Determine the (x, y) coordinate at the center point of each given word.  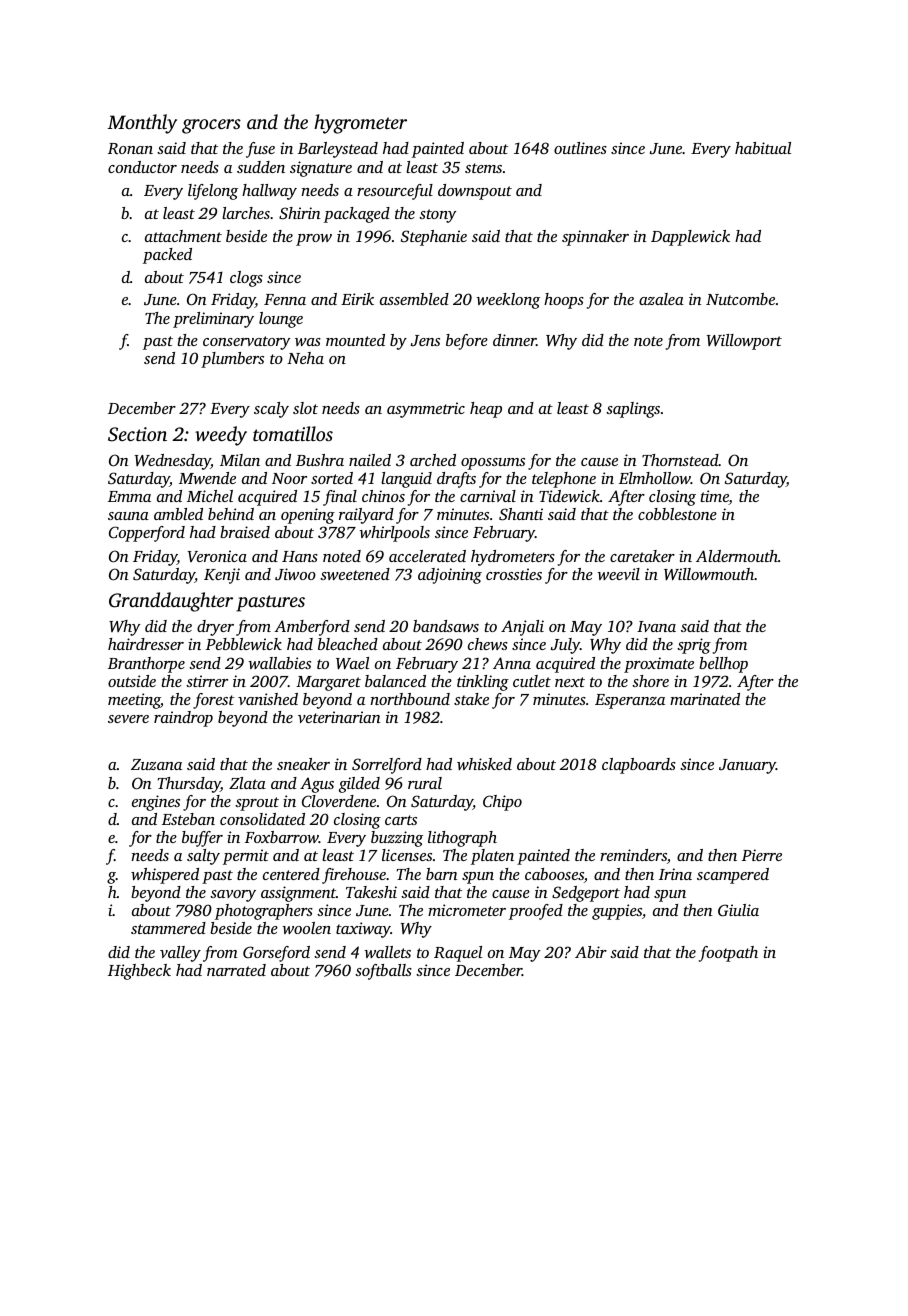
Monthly (142, 124)
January (747, 766)
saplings (633, 410)
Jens (425, 341)
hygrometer (360, 124)
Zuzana (156, 764)
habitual (763, 148)
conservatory (246, 343)
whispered (165, 876)
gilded (359, 785)
